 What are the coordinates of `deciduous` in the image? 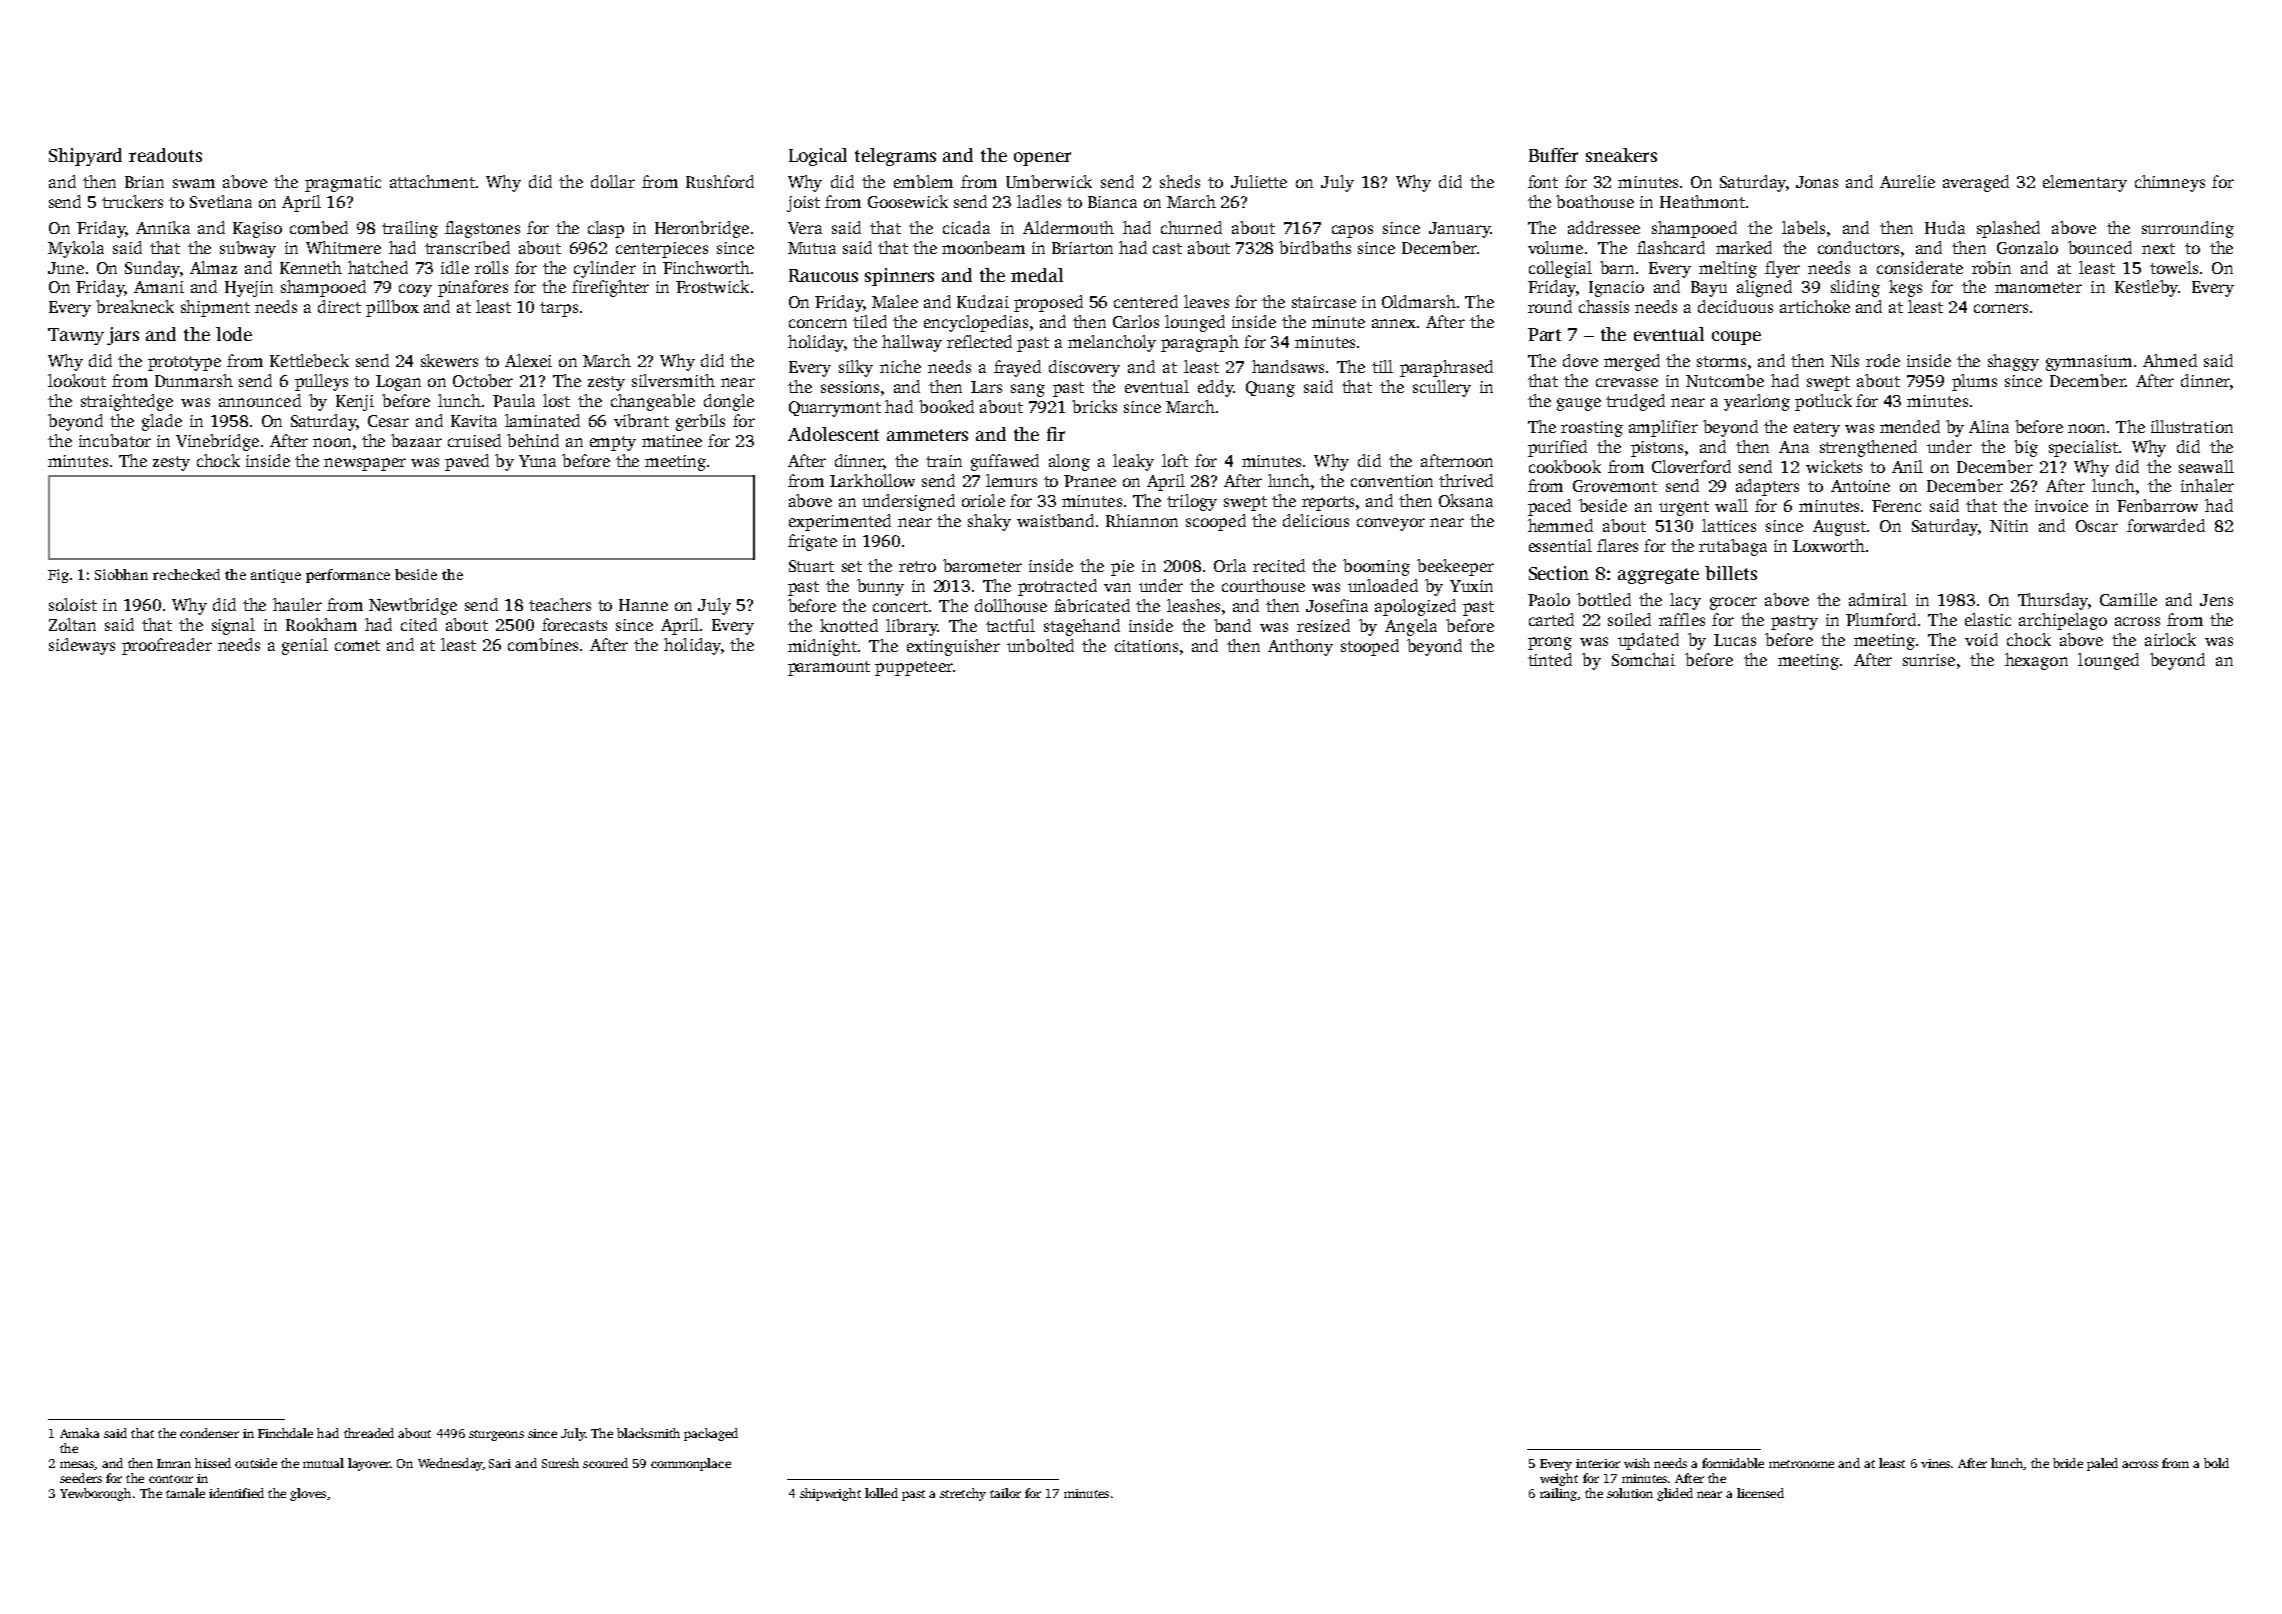 It's located at (1735, 306).
